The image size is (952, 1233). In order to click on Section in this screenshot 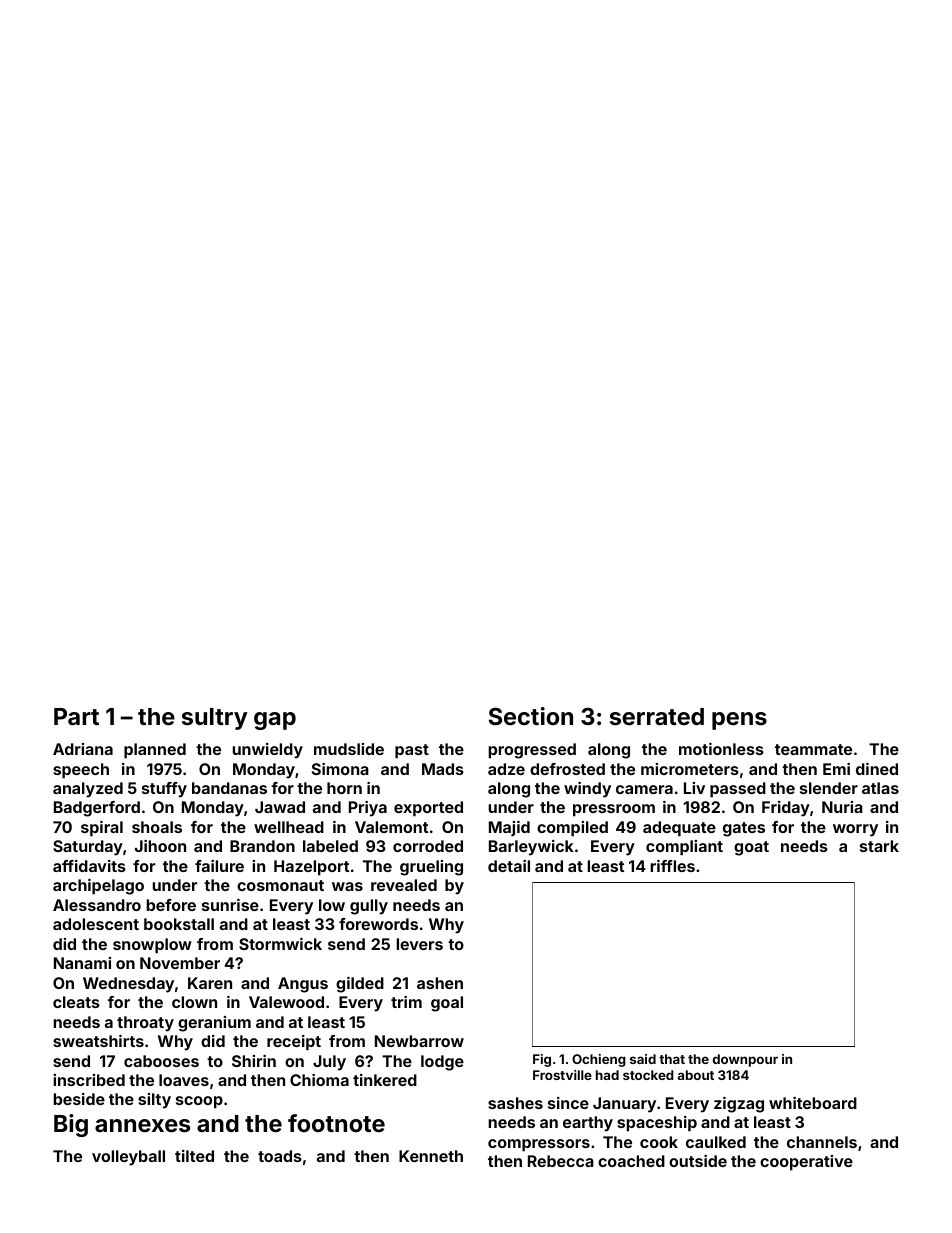, I will do `click(531, 716)`.
